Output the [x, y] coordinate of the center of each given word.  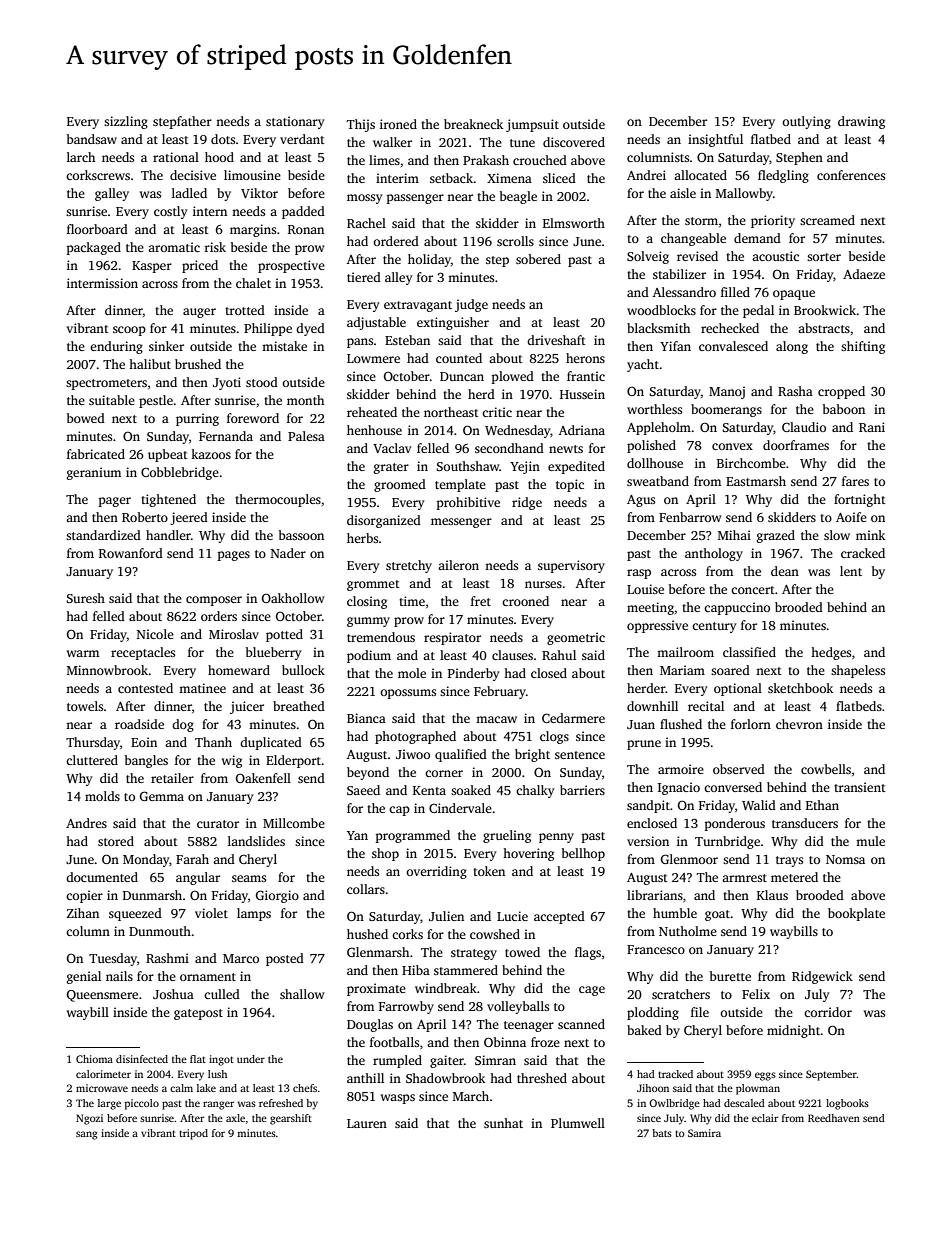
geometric [576, 638]
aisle [683, 193]
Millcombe [294, 823]
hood [219, 157]
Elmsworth [574, 223]
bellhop [583, 854]
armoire [681, 769]
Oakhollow [293, 598]
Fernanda [226, 436]
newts [566, 449]
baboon [844, 409]
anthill [365, 1078]
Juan [641, 724]
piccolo [142, 1104]
